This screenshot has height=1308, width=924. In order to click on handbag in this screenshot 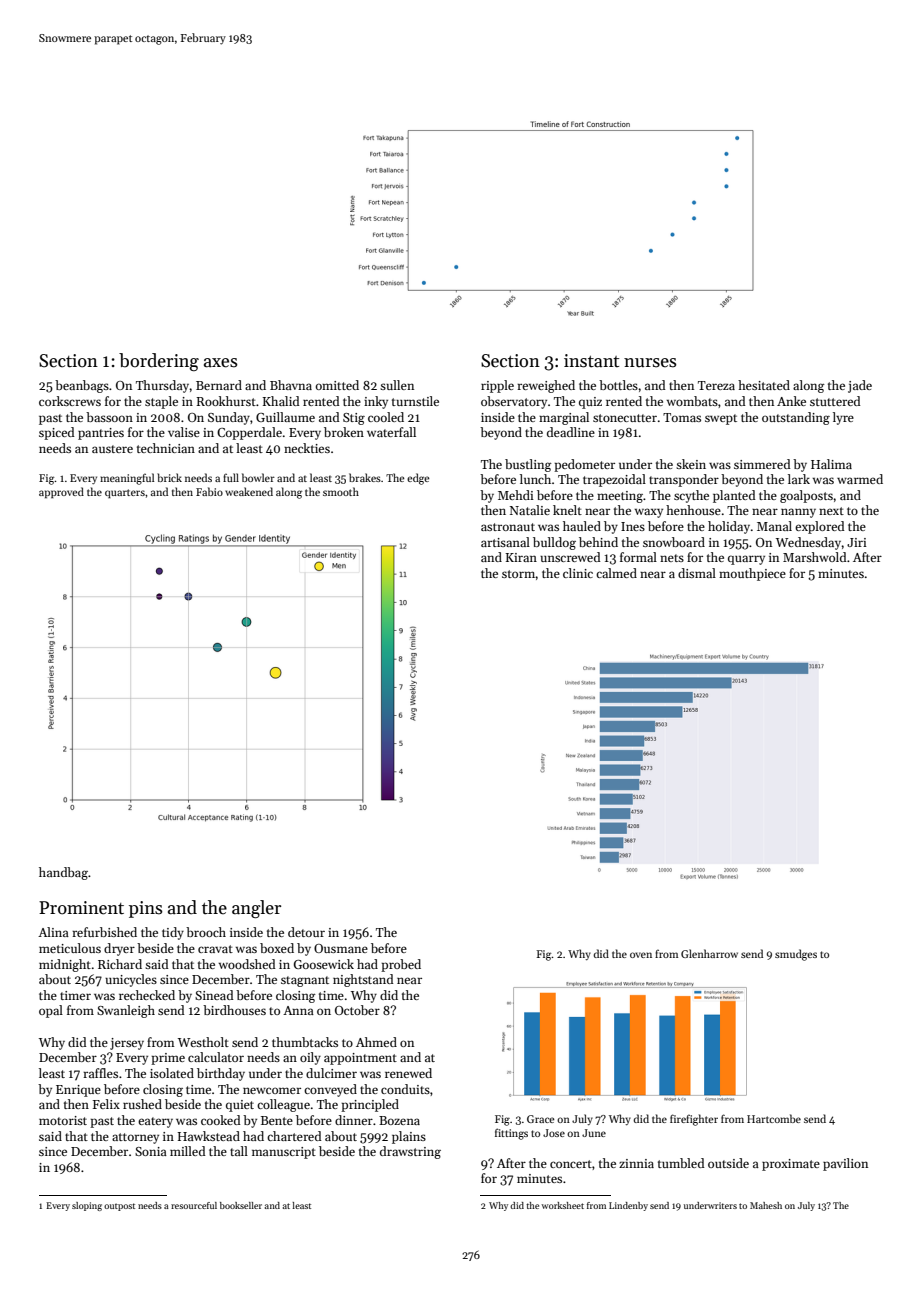, I will do `click(63, 873)`.
